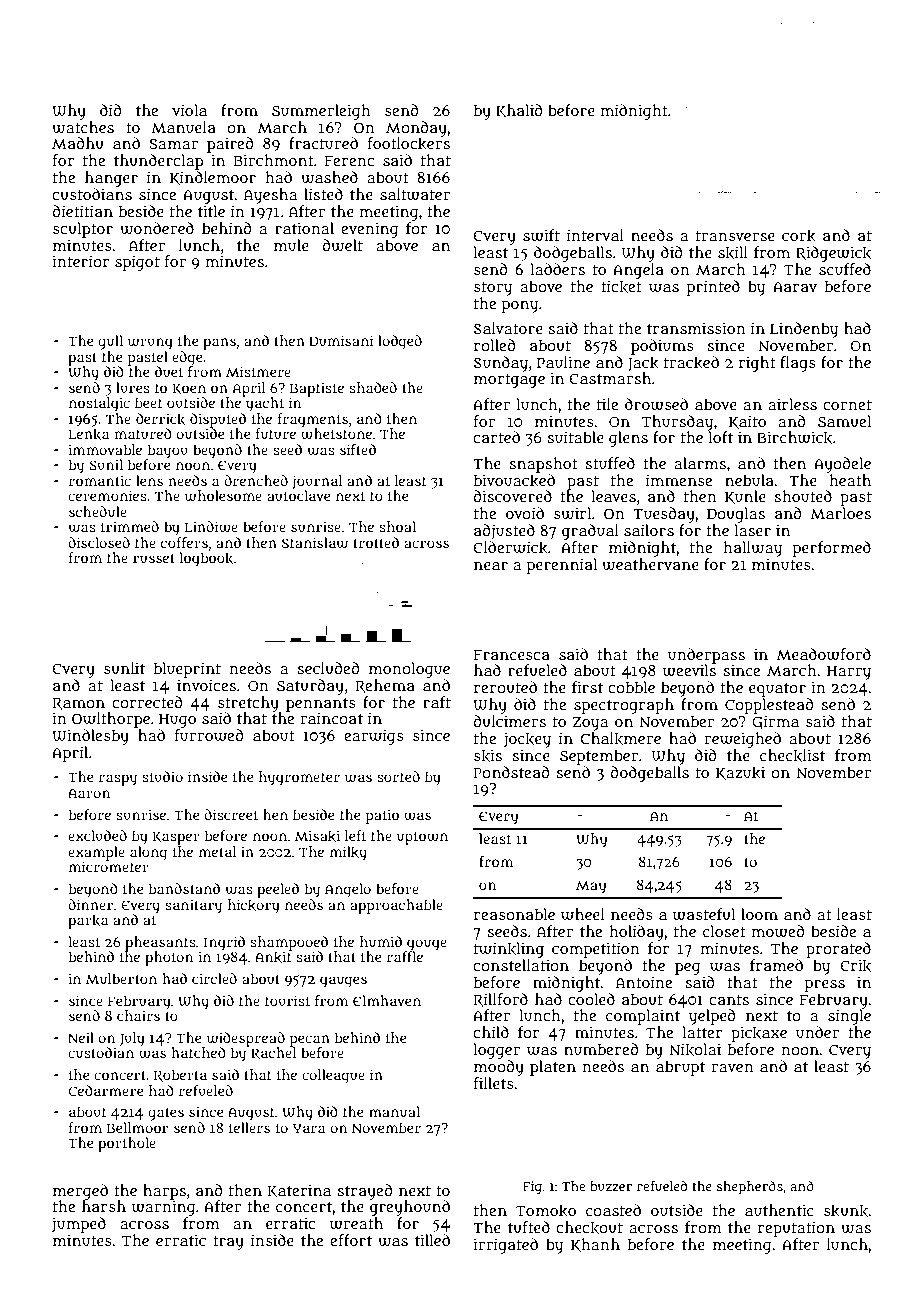  I want to click on heath, so click(850, 480).
